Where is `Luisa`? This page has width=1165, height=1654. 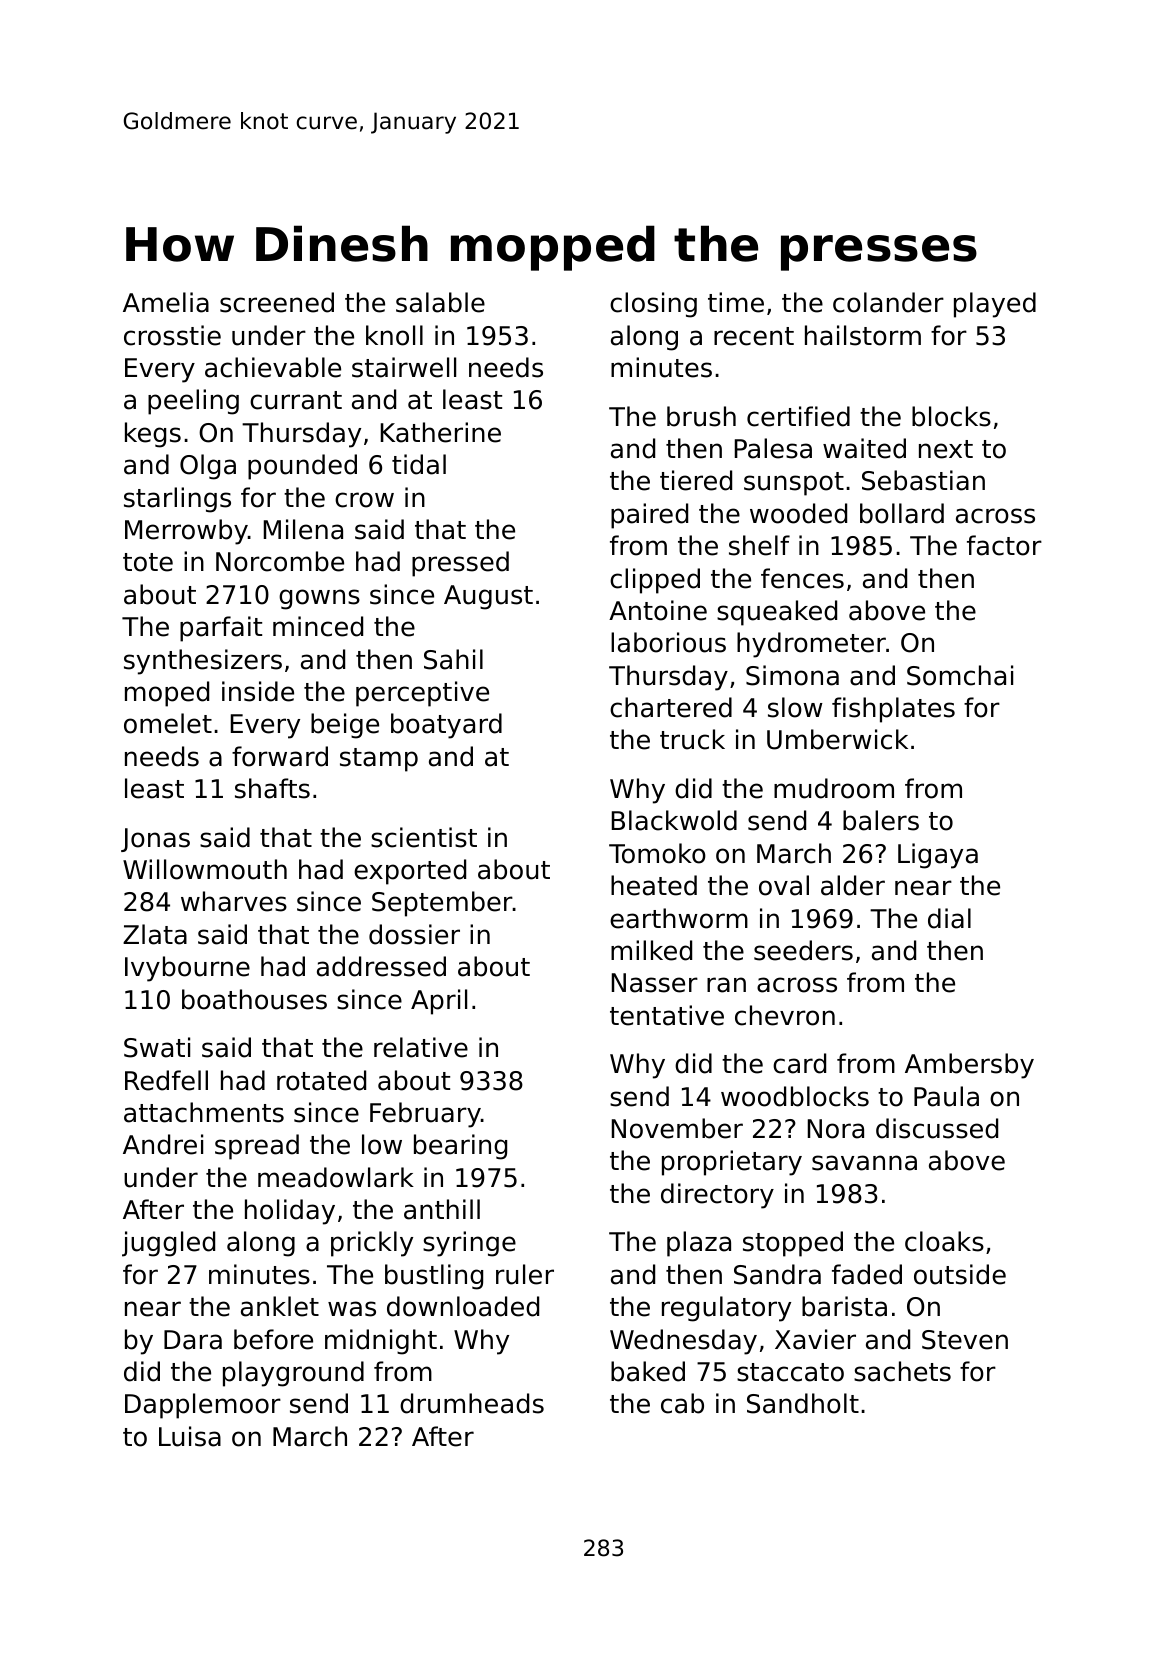
Luisa is located at coordinates (190, 1436).
